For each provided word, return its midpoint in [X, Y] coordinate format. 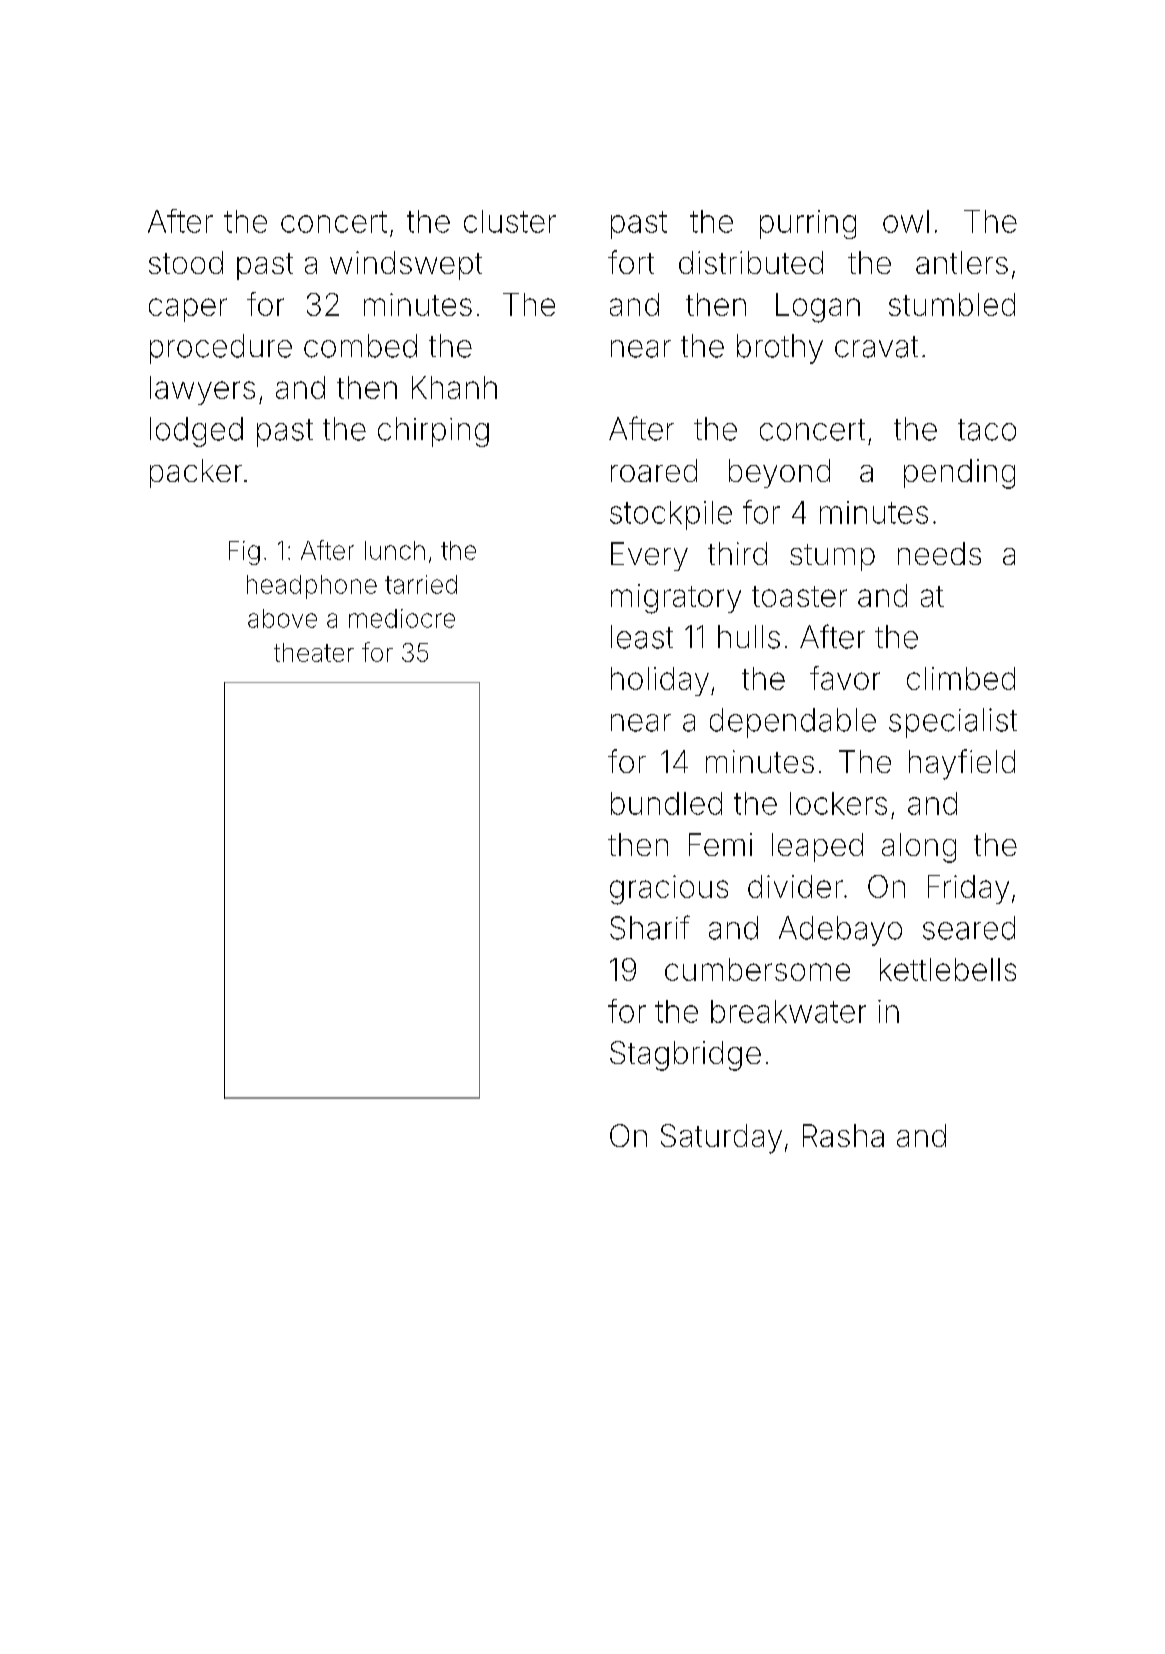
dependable [793, 723]
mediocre [402, 618]
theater [314, 652]
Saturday [721, 1139]
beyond [779, 473]
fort [631, 262]
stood [186, 262]
